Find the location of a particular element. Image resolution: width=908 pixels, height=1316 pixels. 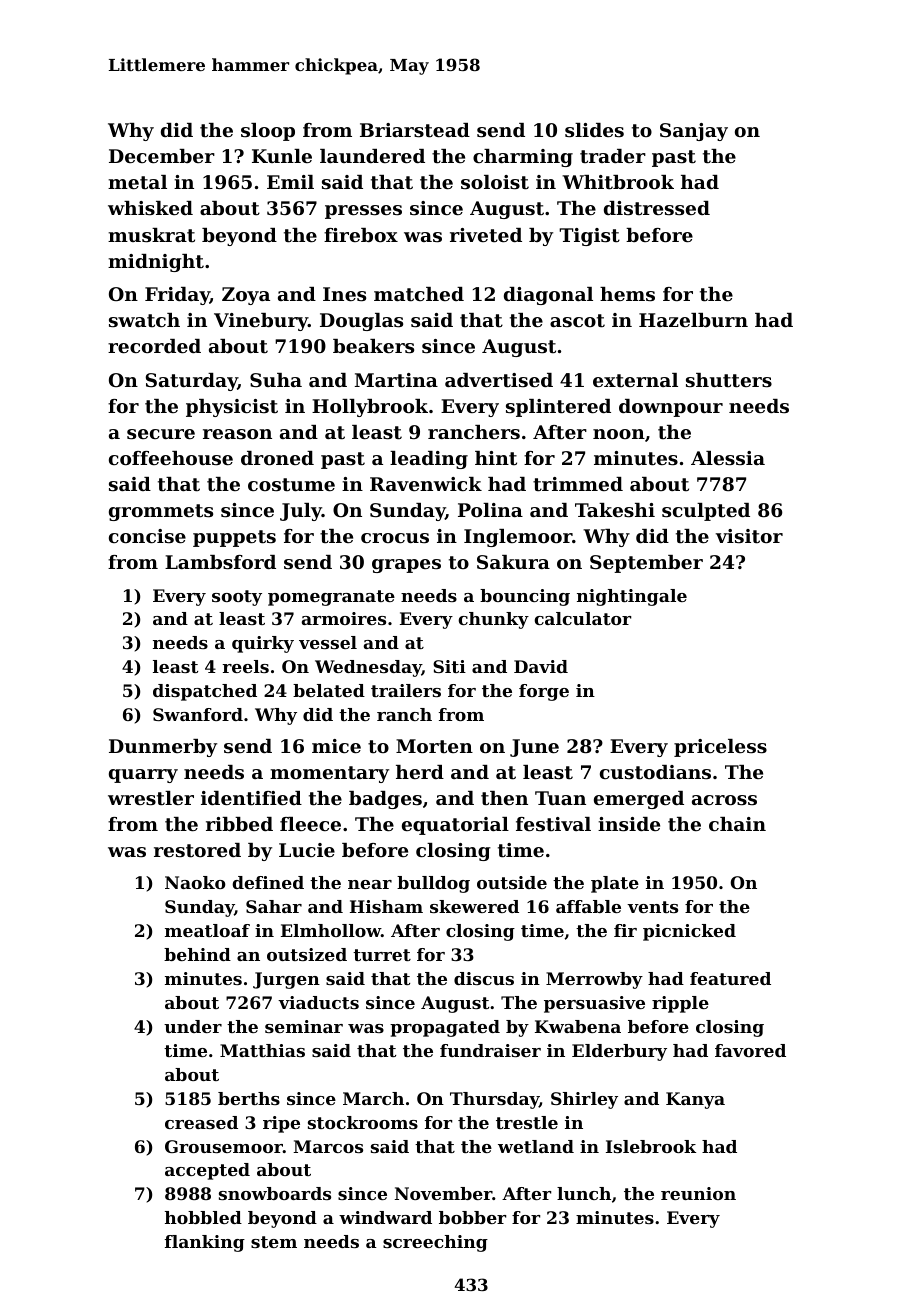

favored is located at coordinates (750, 1050).
